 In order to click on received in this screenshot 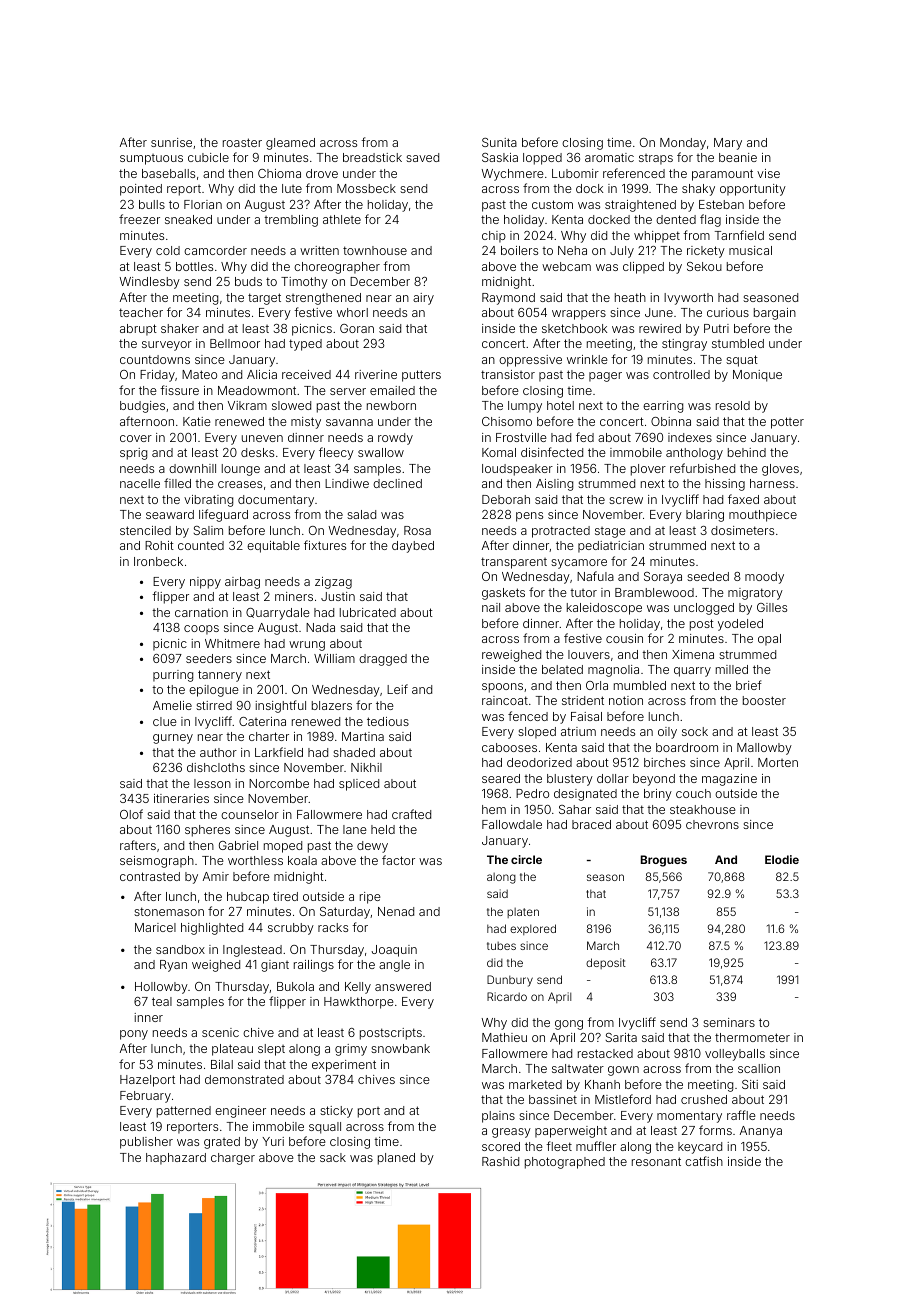, I will do `click(306, 374)`.
